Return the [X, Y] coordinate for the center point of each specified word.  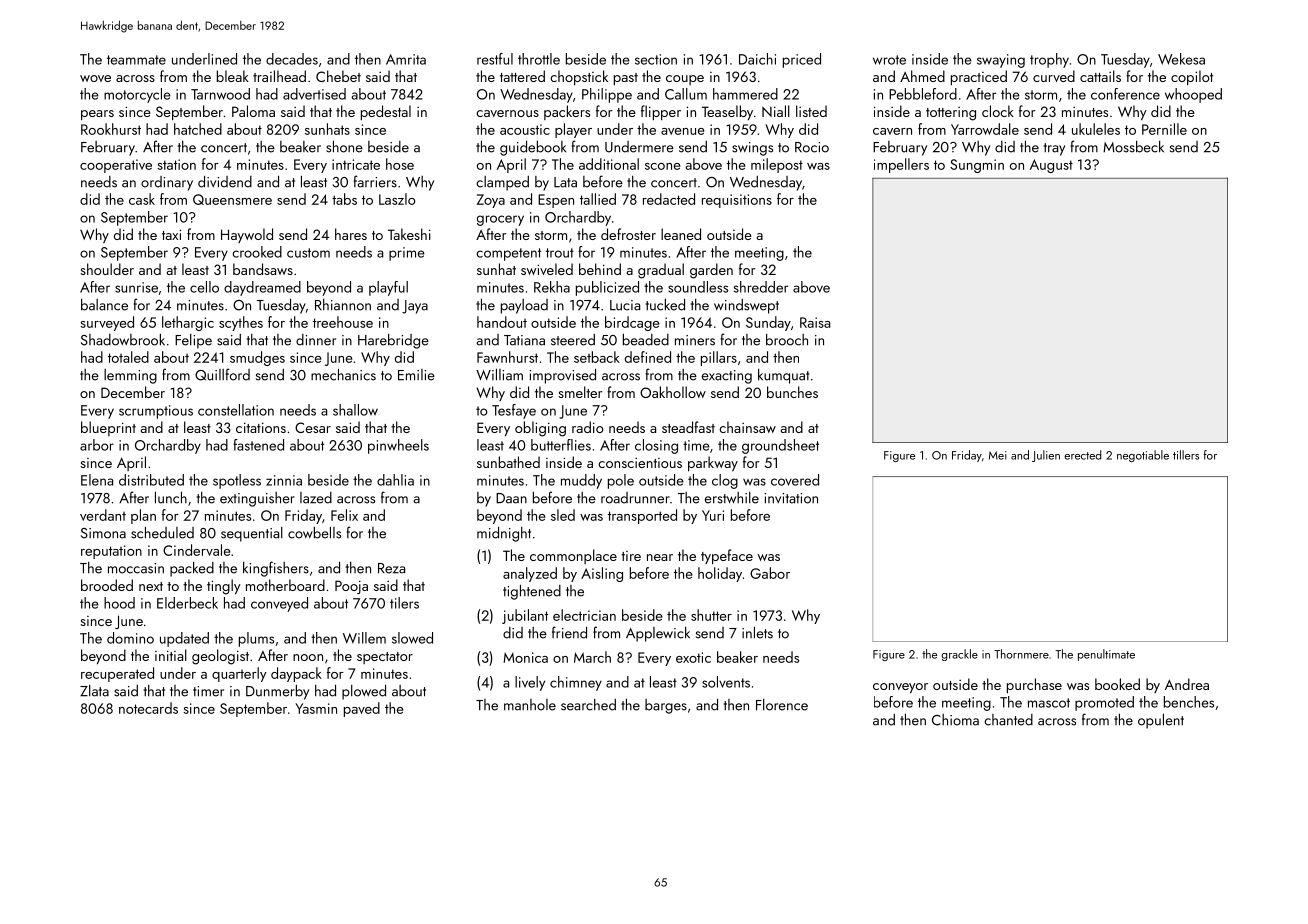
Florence [782, 705]
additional [609, 164]
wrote [889, 60]
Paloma [253, 111]
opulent [1161, 721]
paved [362, 709]
